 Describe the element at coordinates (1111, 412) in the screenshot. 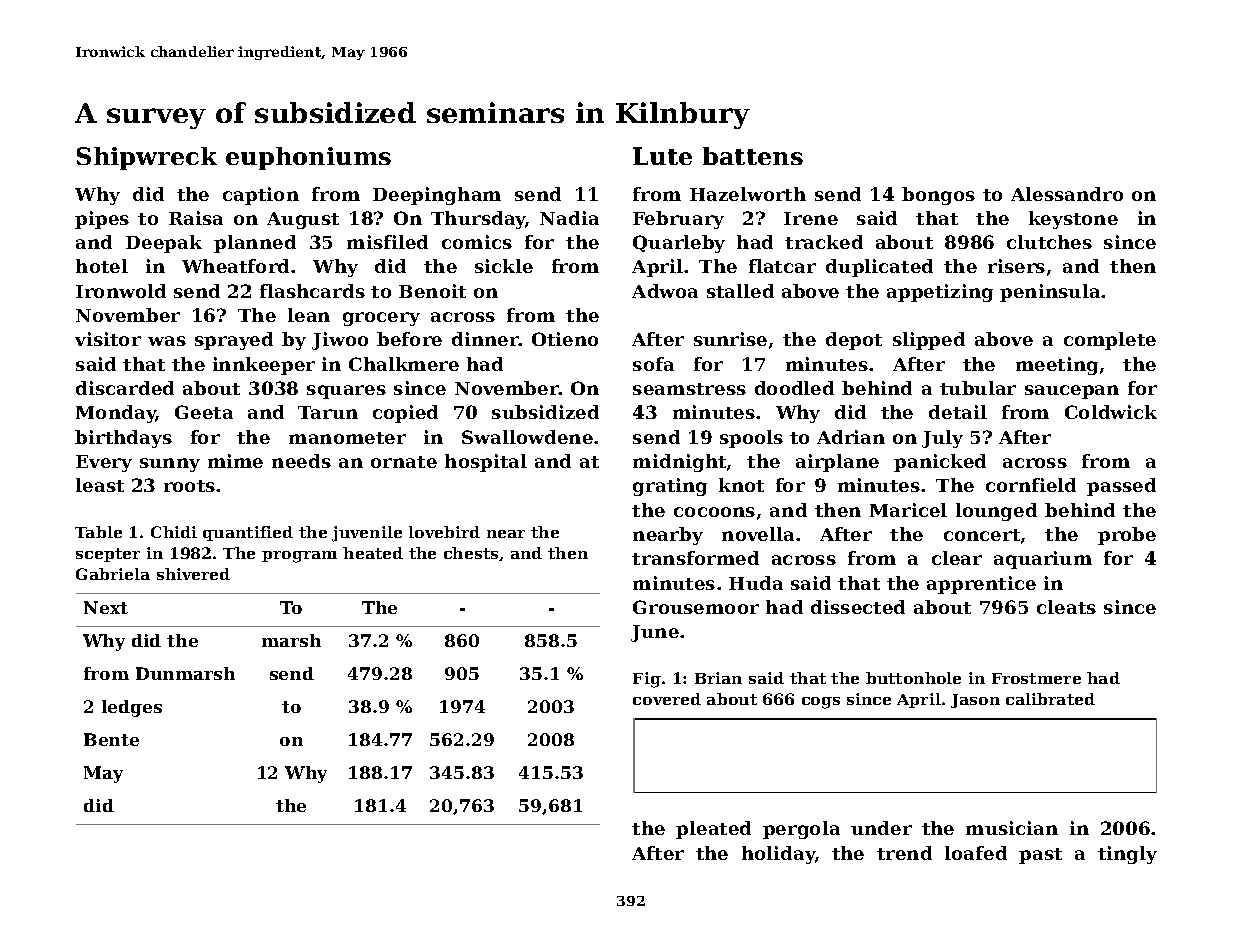

I see `Coldwick` at that location.
